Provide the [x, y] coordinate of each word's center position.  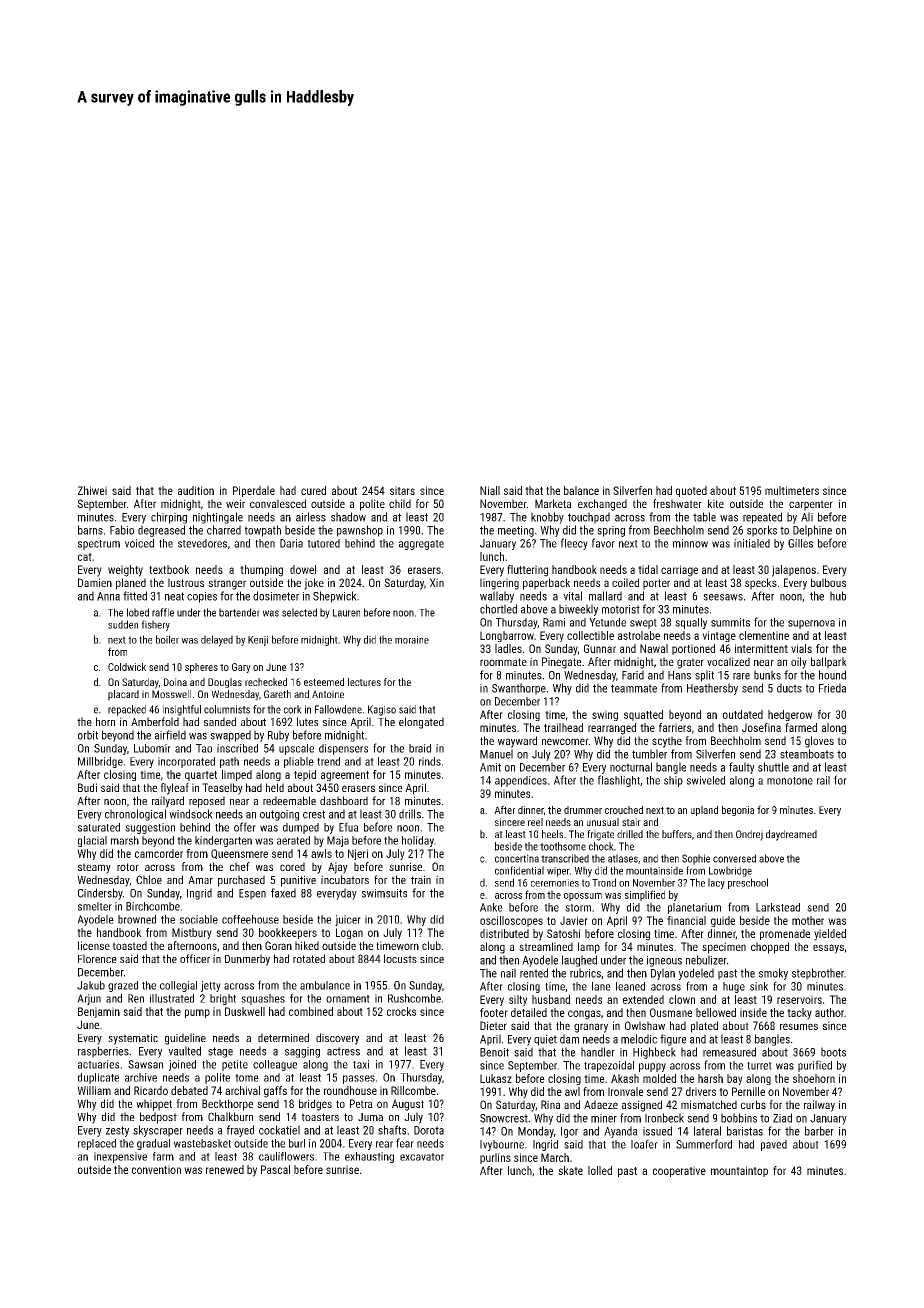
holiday [418, 841]
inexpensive [120, 1157]
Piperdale [254, 491]
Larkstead [778, 907]
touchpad [589, 518]
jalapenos [794, 571]
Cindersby [100, 894]
